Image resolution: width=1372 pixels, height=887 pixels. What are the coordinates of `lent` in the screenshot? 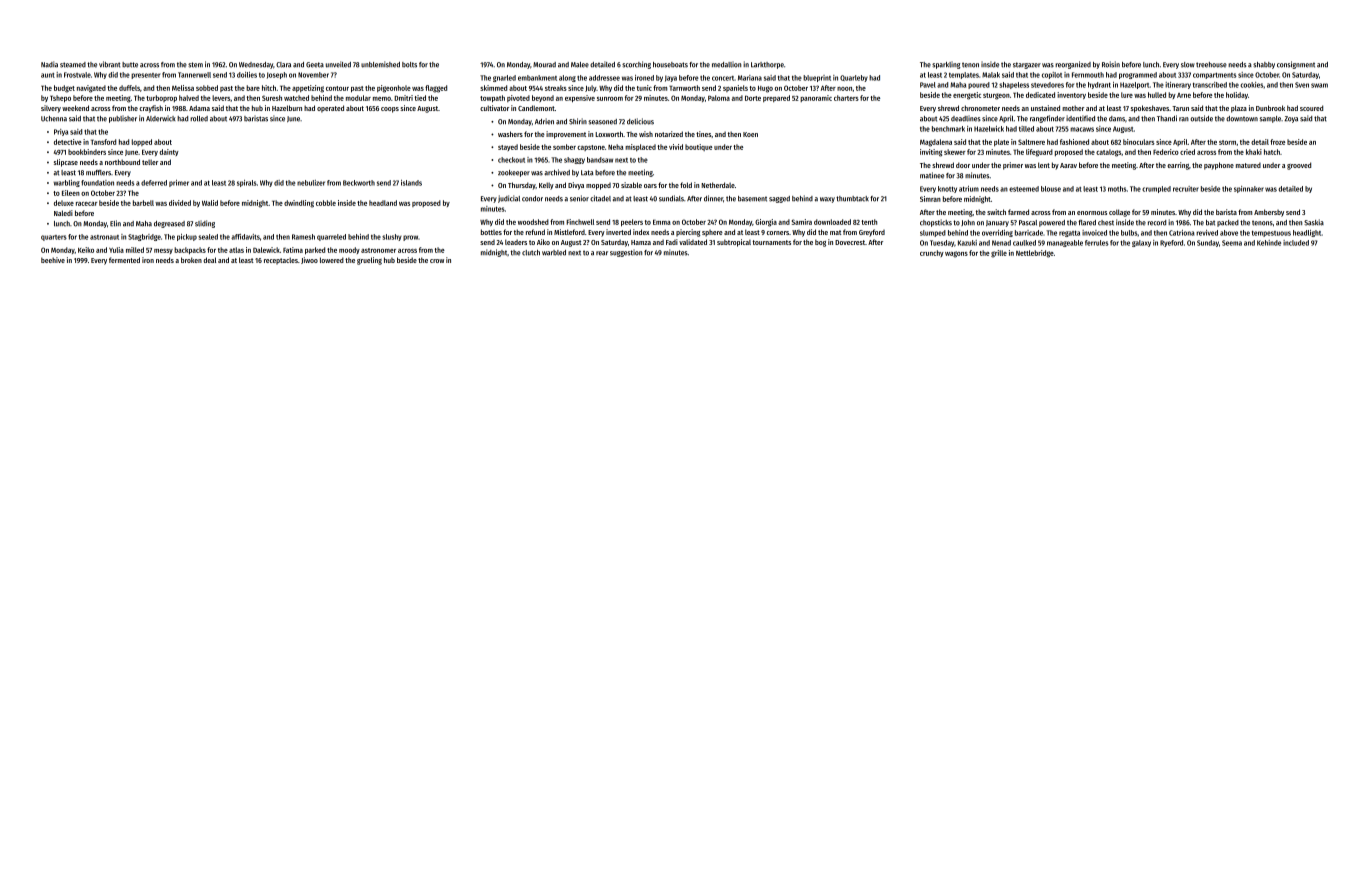 It's located at (1044, 165).
